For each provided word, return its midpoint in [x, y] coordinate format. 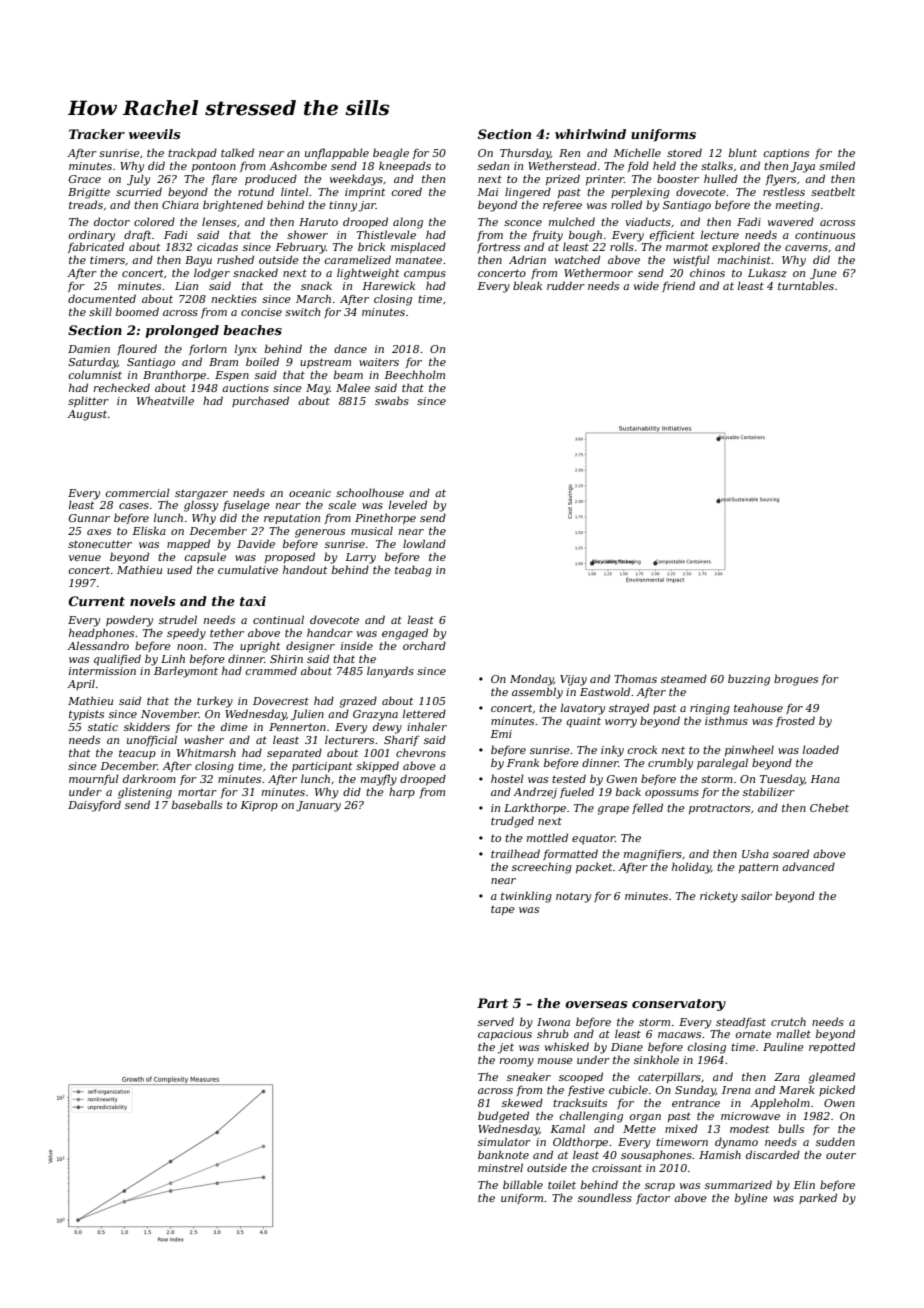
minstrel [500, 1167]
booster [678, 178]
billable [523, 1184]
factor [653, 1199]
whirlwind [590, 134]
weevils [154, 134]
